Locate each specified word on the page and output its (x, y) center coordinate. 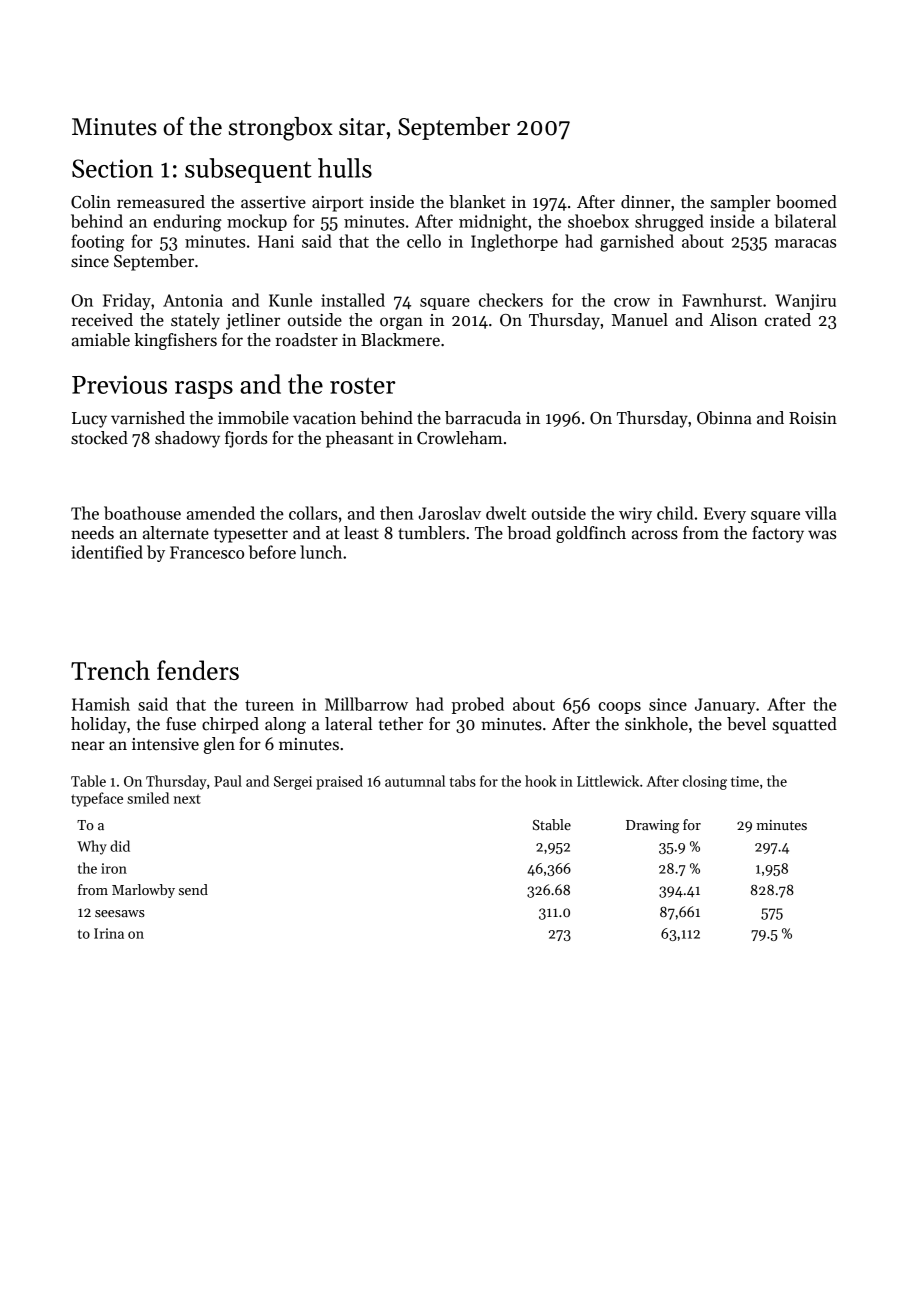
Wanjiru (805, 302)
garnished (637, 243)
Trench (110, 670)
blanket (477, 202)
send (193, 889)
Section (112, 168)
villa (821, 513)
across (655, 535)
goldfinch (591, 534)
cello (424, 241)
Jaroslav (449, 513)
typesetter (251, 535)
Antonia (193, 300)
